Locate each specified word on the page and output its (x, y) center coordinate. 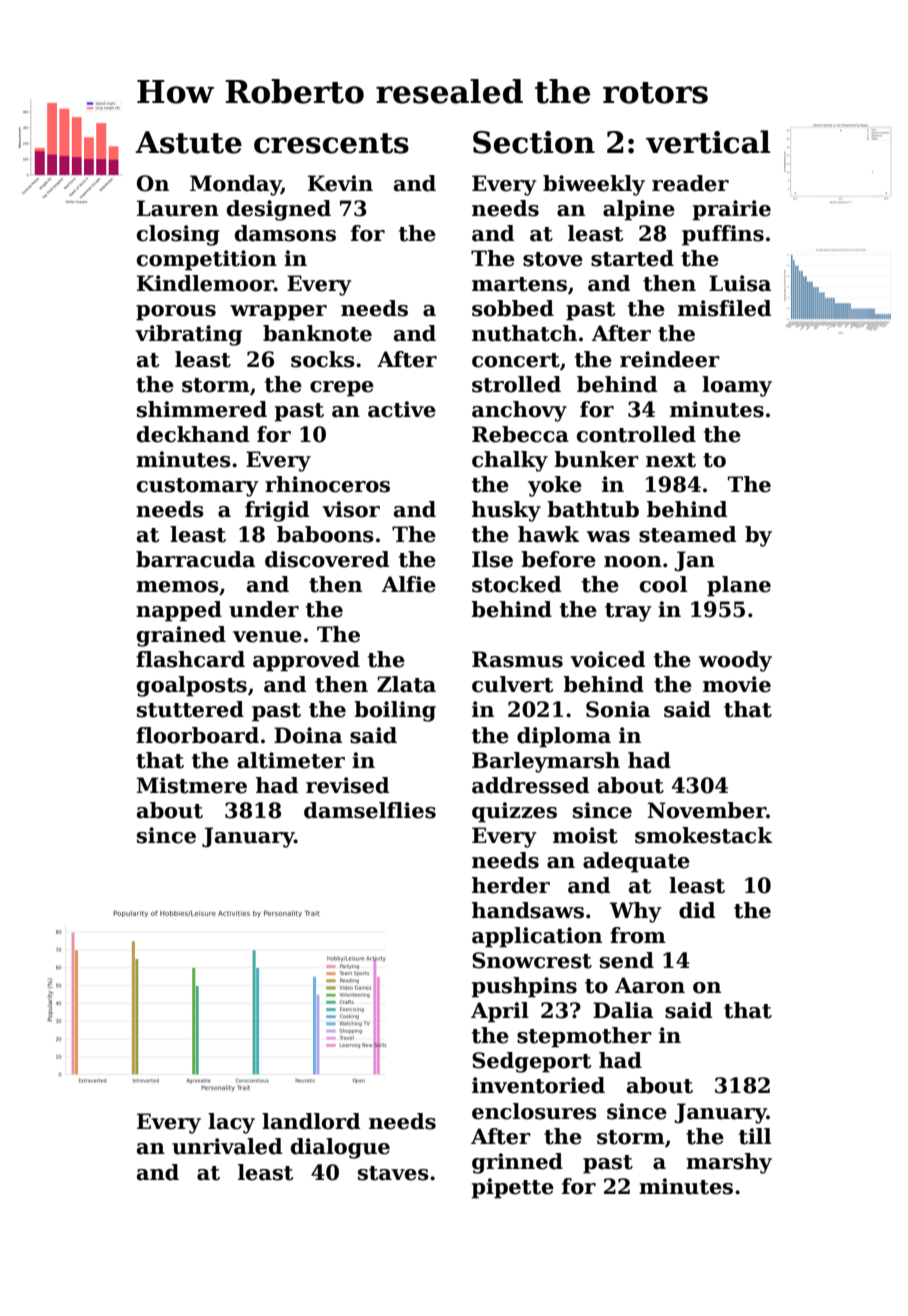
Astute (188, 142)
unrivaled (227, 1146)
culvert (512, 684)
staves (393, 1173)
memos (177, 587)
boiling (395, 711)
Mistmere (192, 785)
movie (737, 684)
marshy (729, 1163)
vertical (708, 142)
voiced (607, 659)
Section (534, 142)
